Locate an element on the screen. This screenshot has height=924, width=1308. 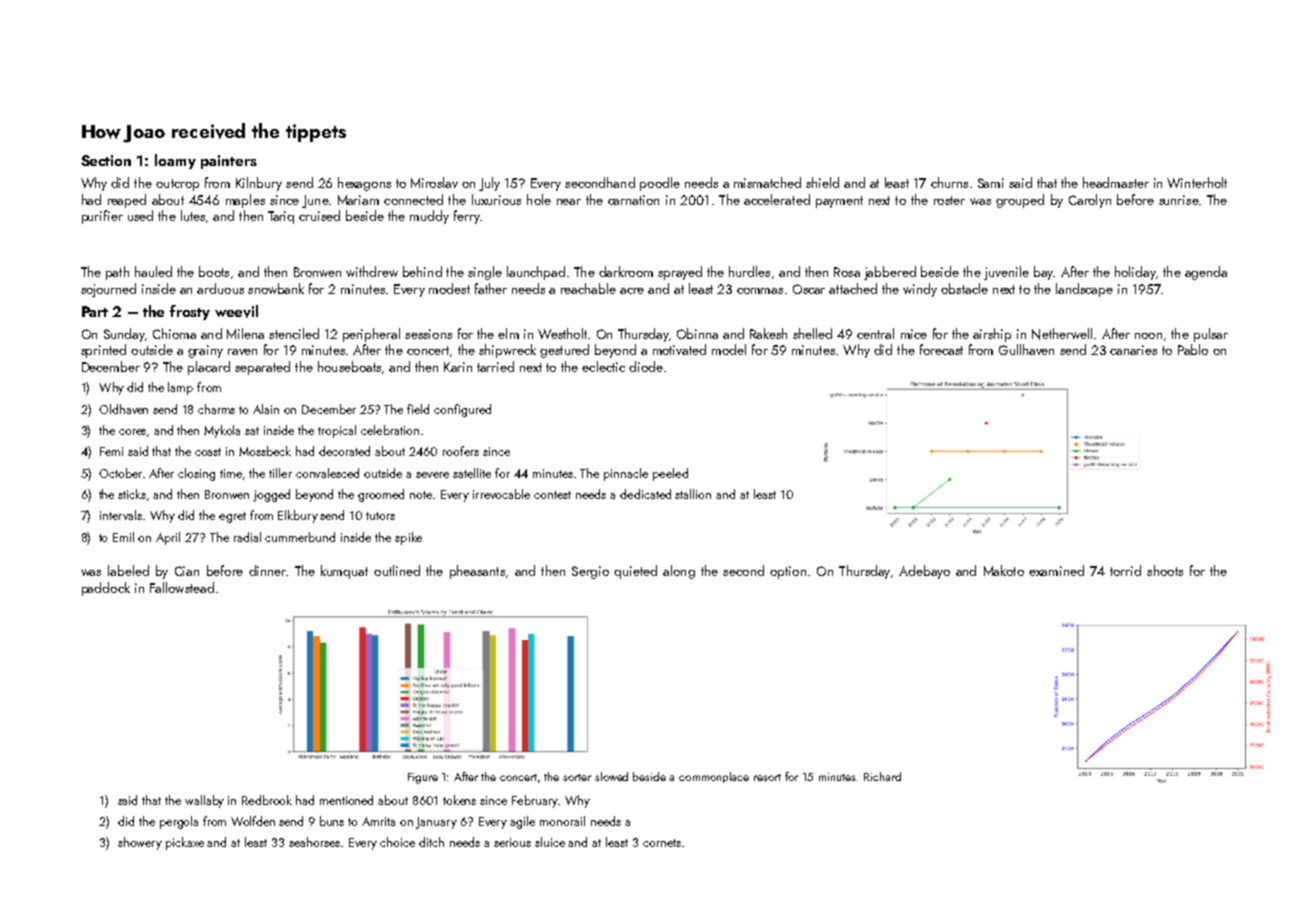
pickaxe is located at coordinates (185, 843).
